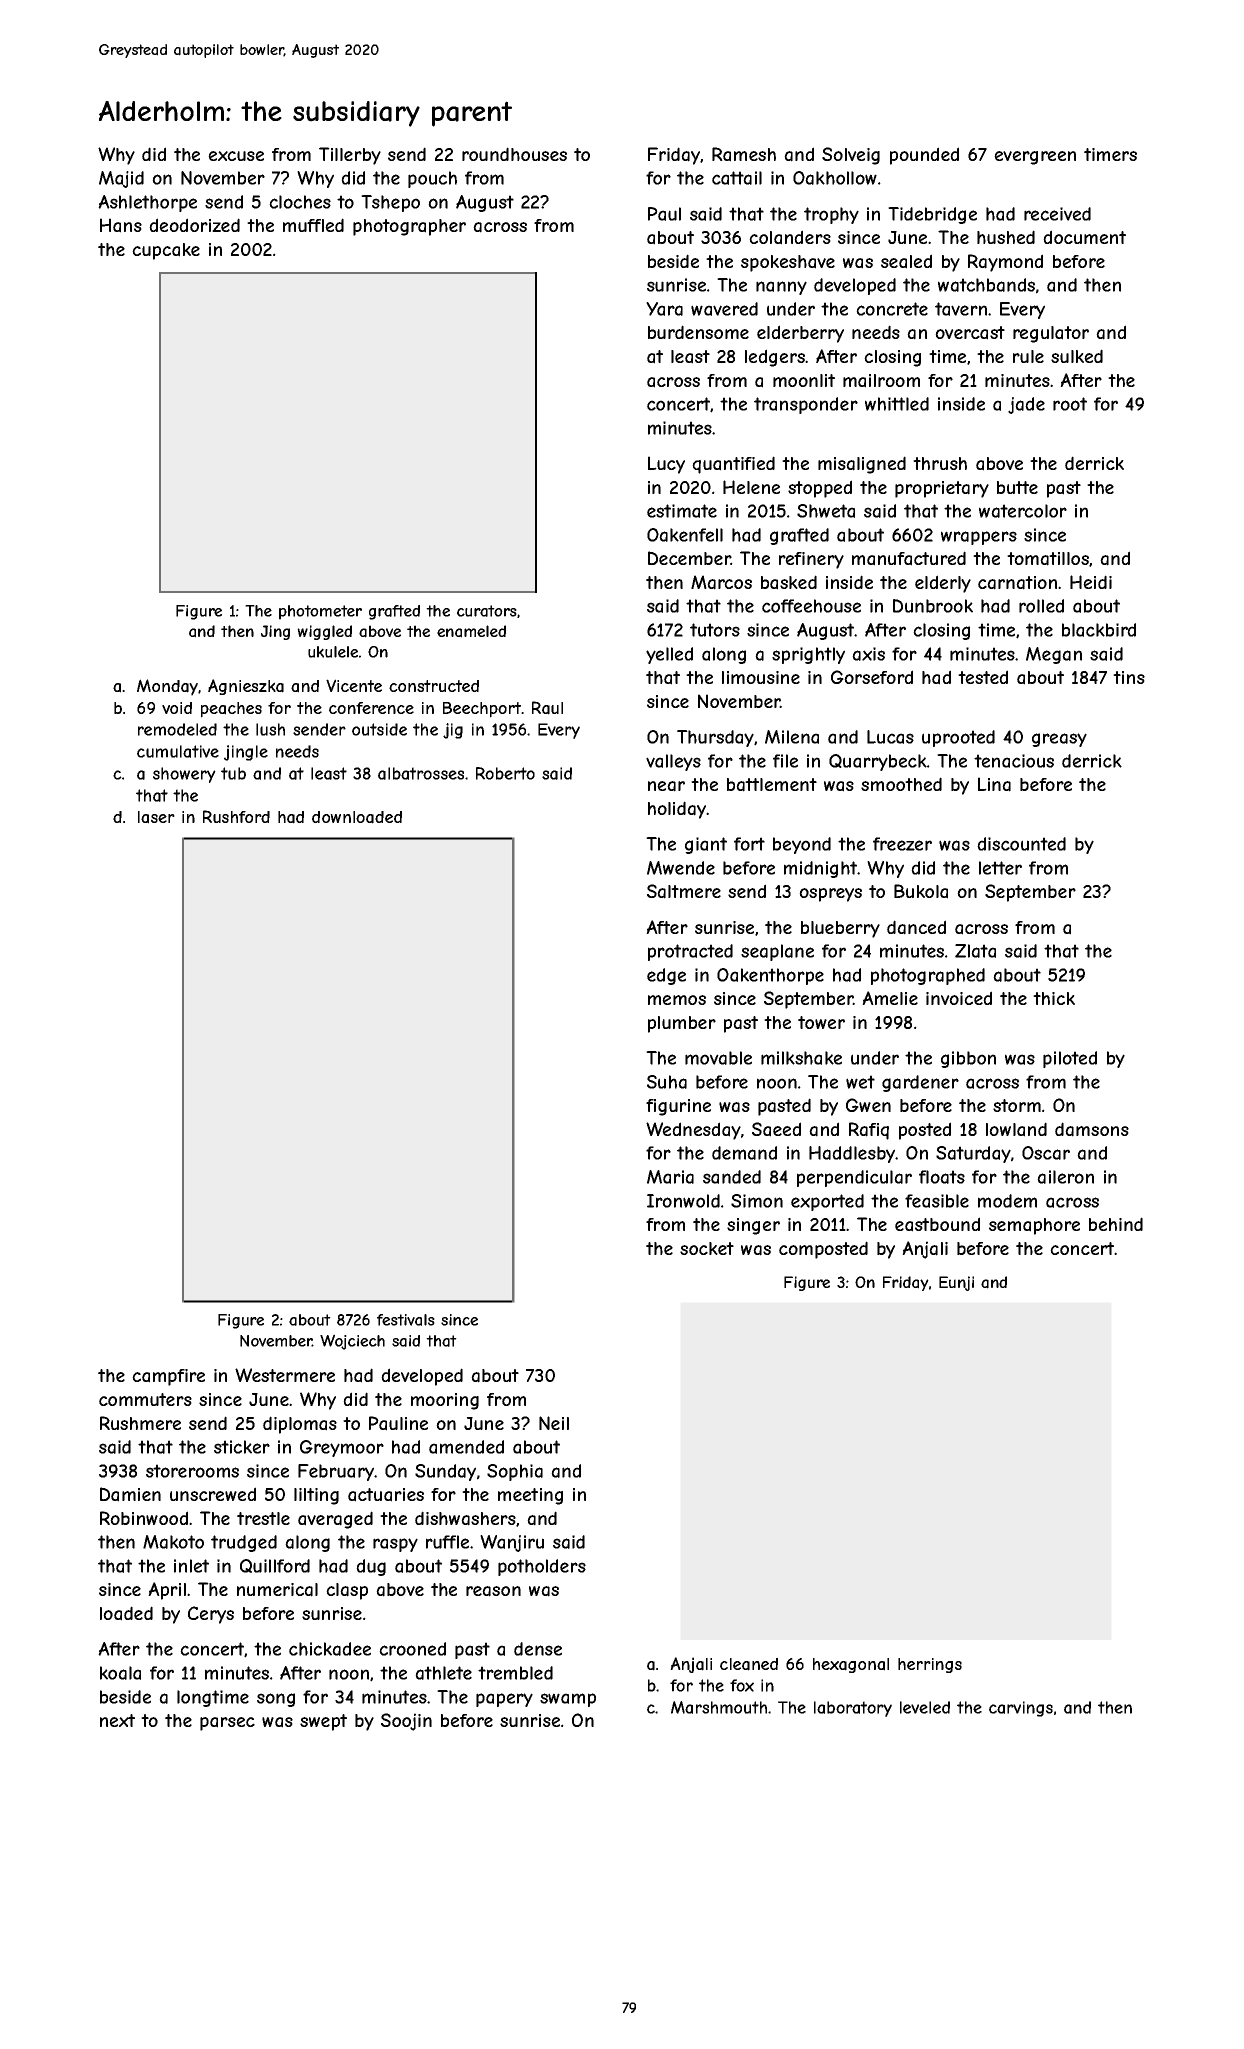 The image size is (1244, 2049). I want to click on Rushford, so click(236, 816).
